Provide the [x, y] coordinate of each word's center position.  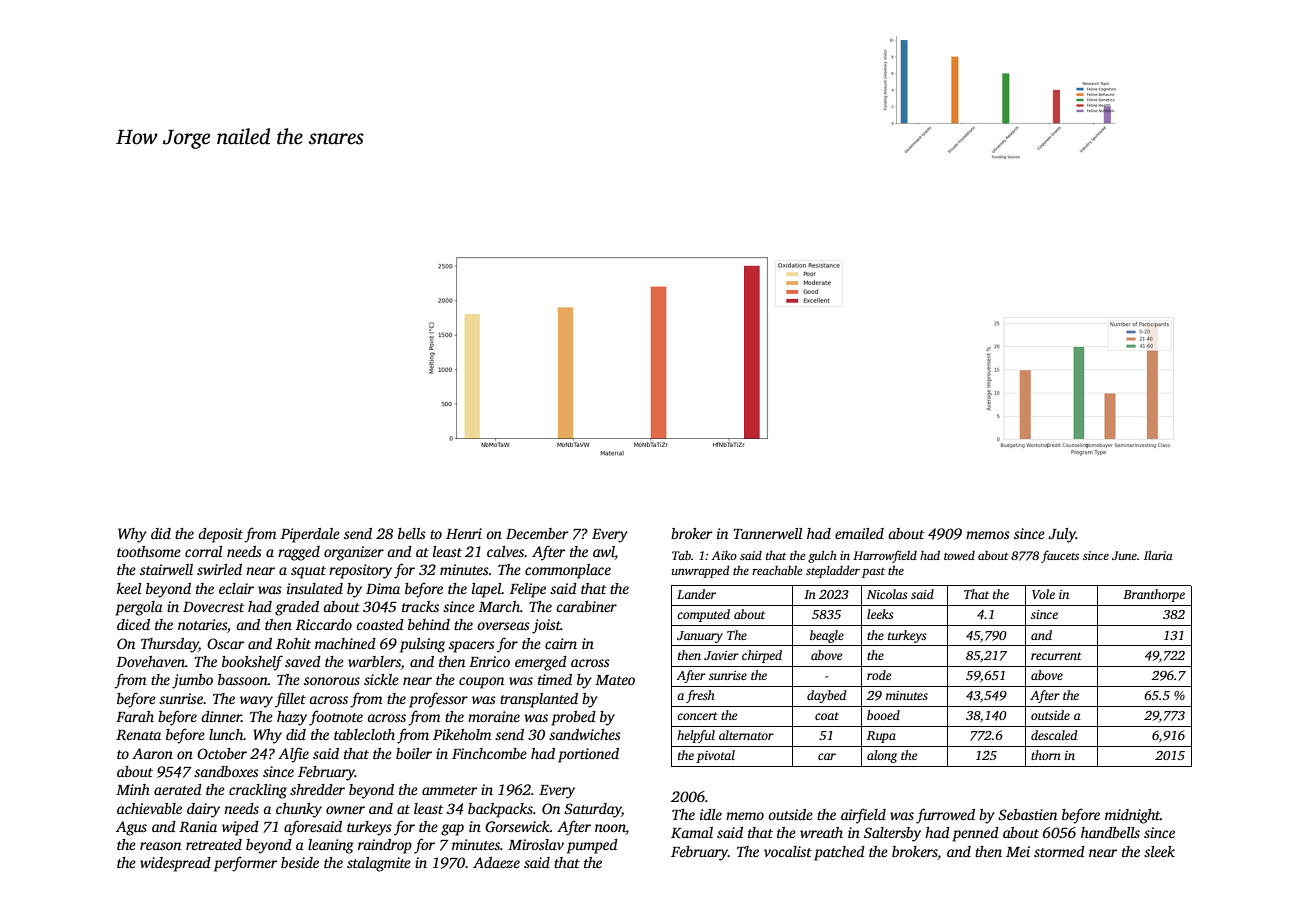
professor [438, 700]
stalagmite [379, 864]
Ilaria [1158, 555]
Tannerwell [767, 533]
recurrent [1056, 656]
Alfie [293, 755]
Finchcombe [489, 753]
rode [879, 675]
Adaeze [496, 862]
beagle [827, 636]
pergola [139, 608]
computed [703, 615]
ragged [299, 553]
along [882, 756]
